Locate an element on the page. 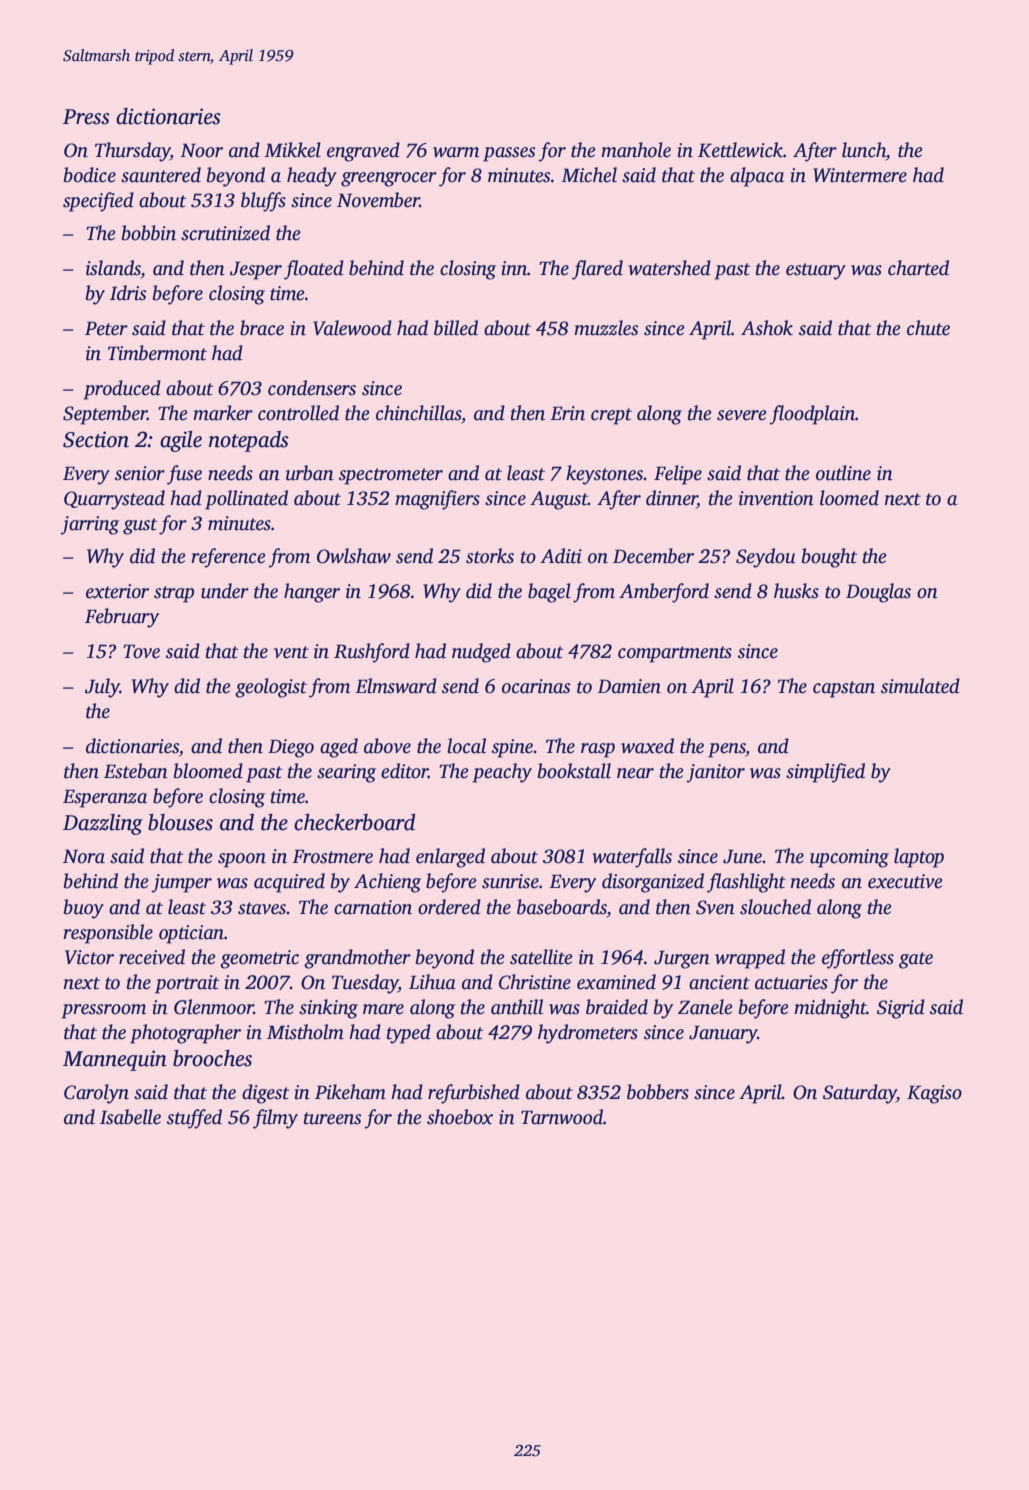  Thursday is located at coordinates (132, 152).
